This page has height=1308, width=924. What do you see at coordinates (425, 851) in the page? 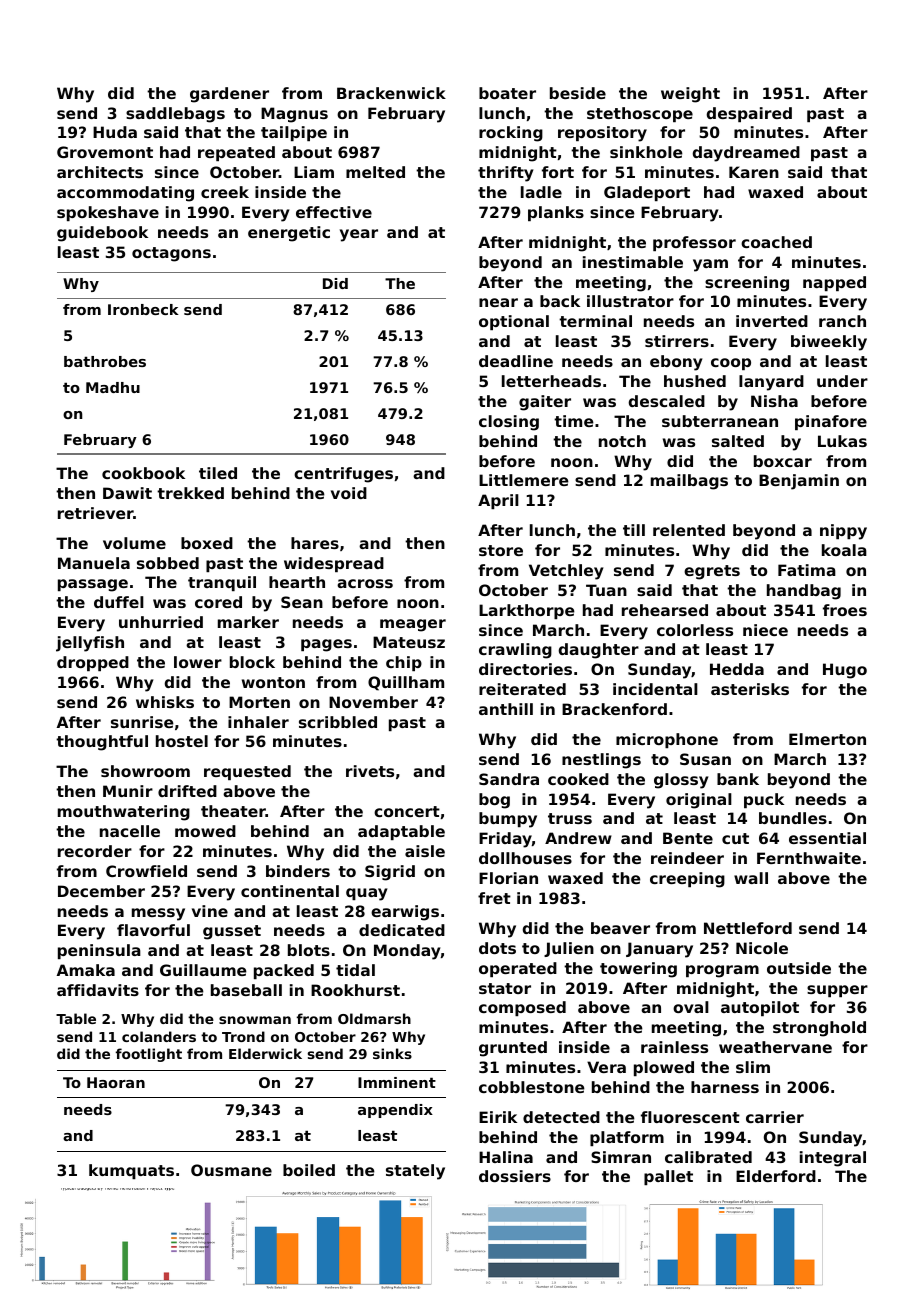
I see `aisle` at bounding box center [425, 851].
